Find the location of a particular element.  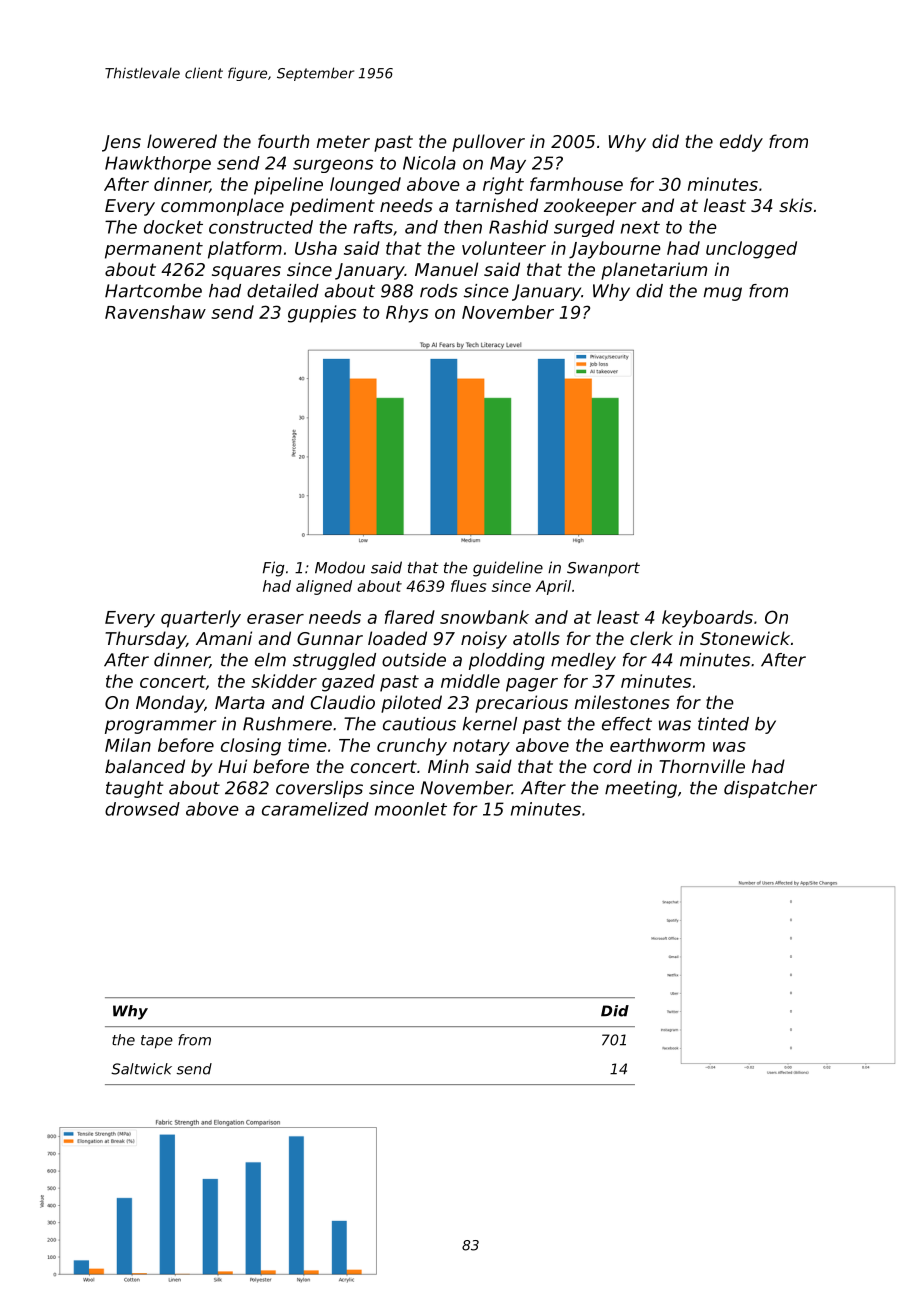

mug is located at coordinates (723, 294).
